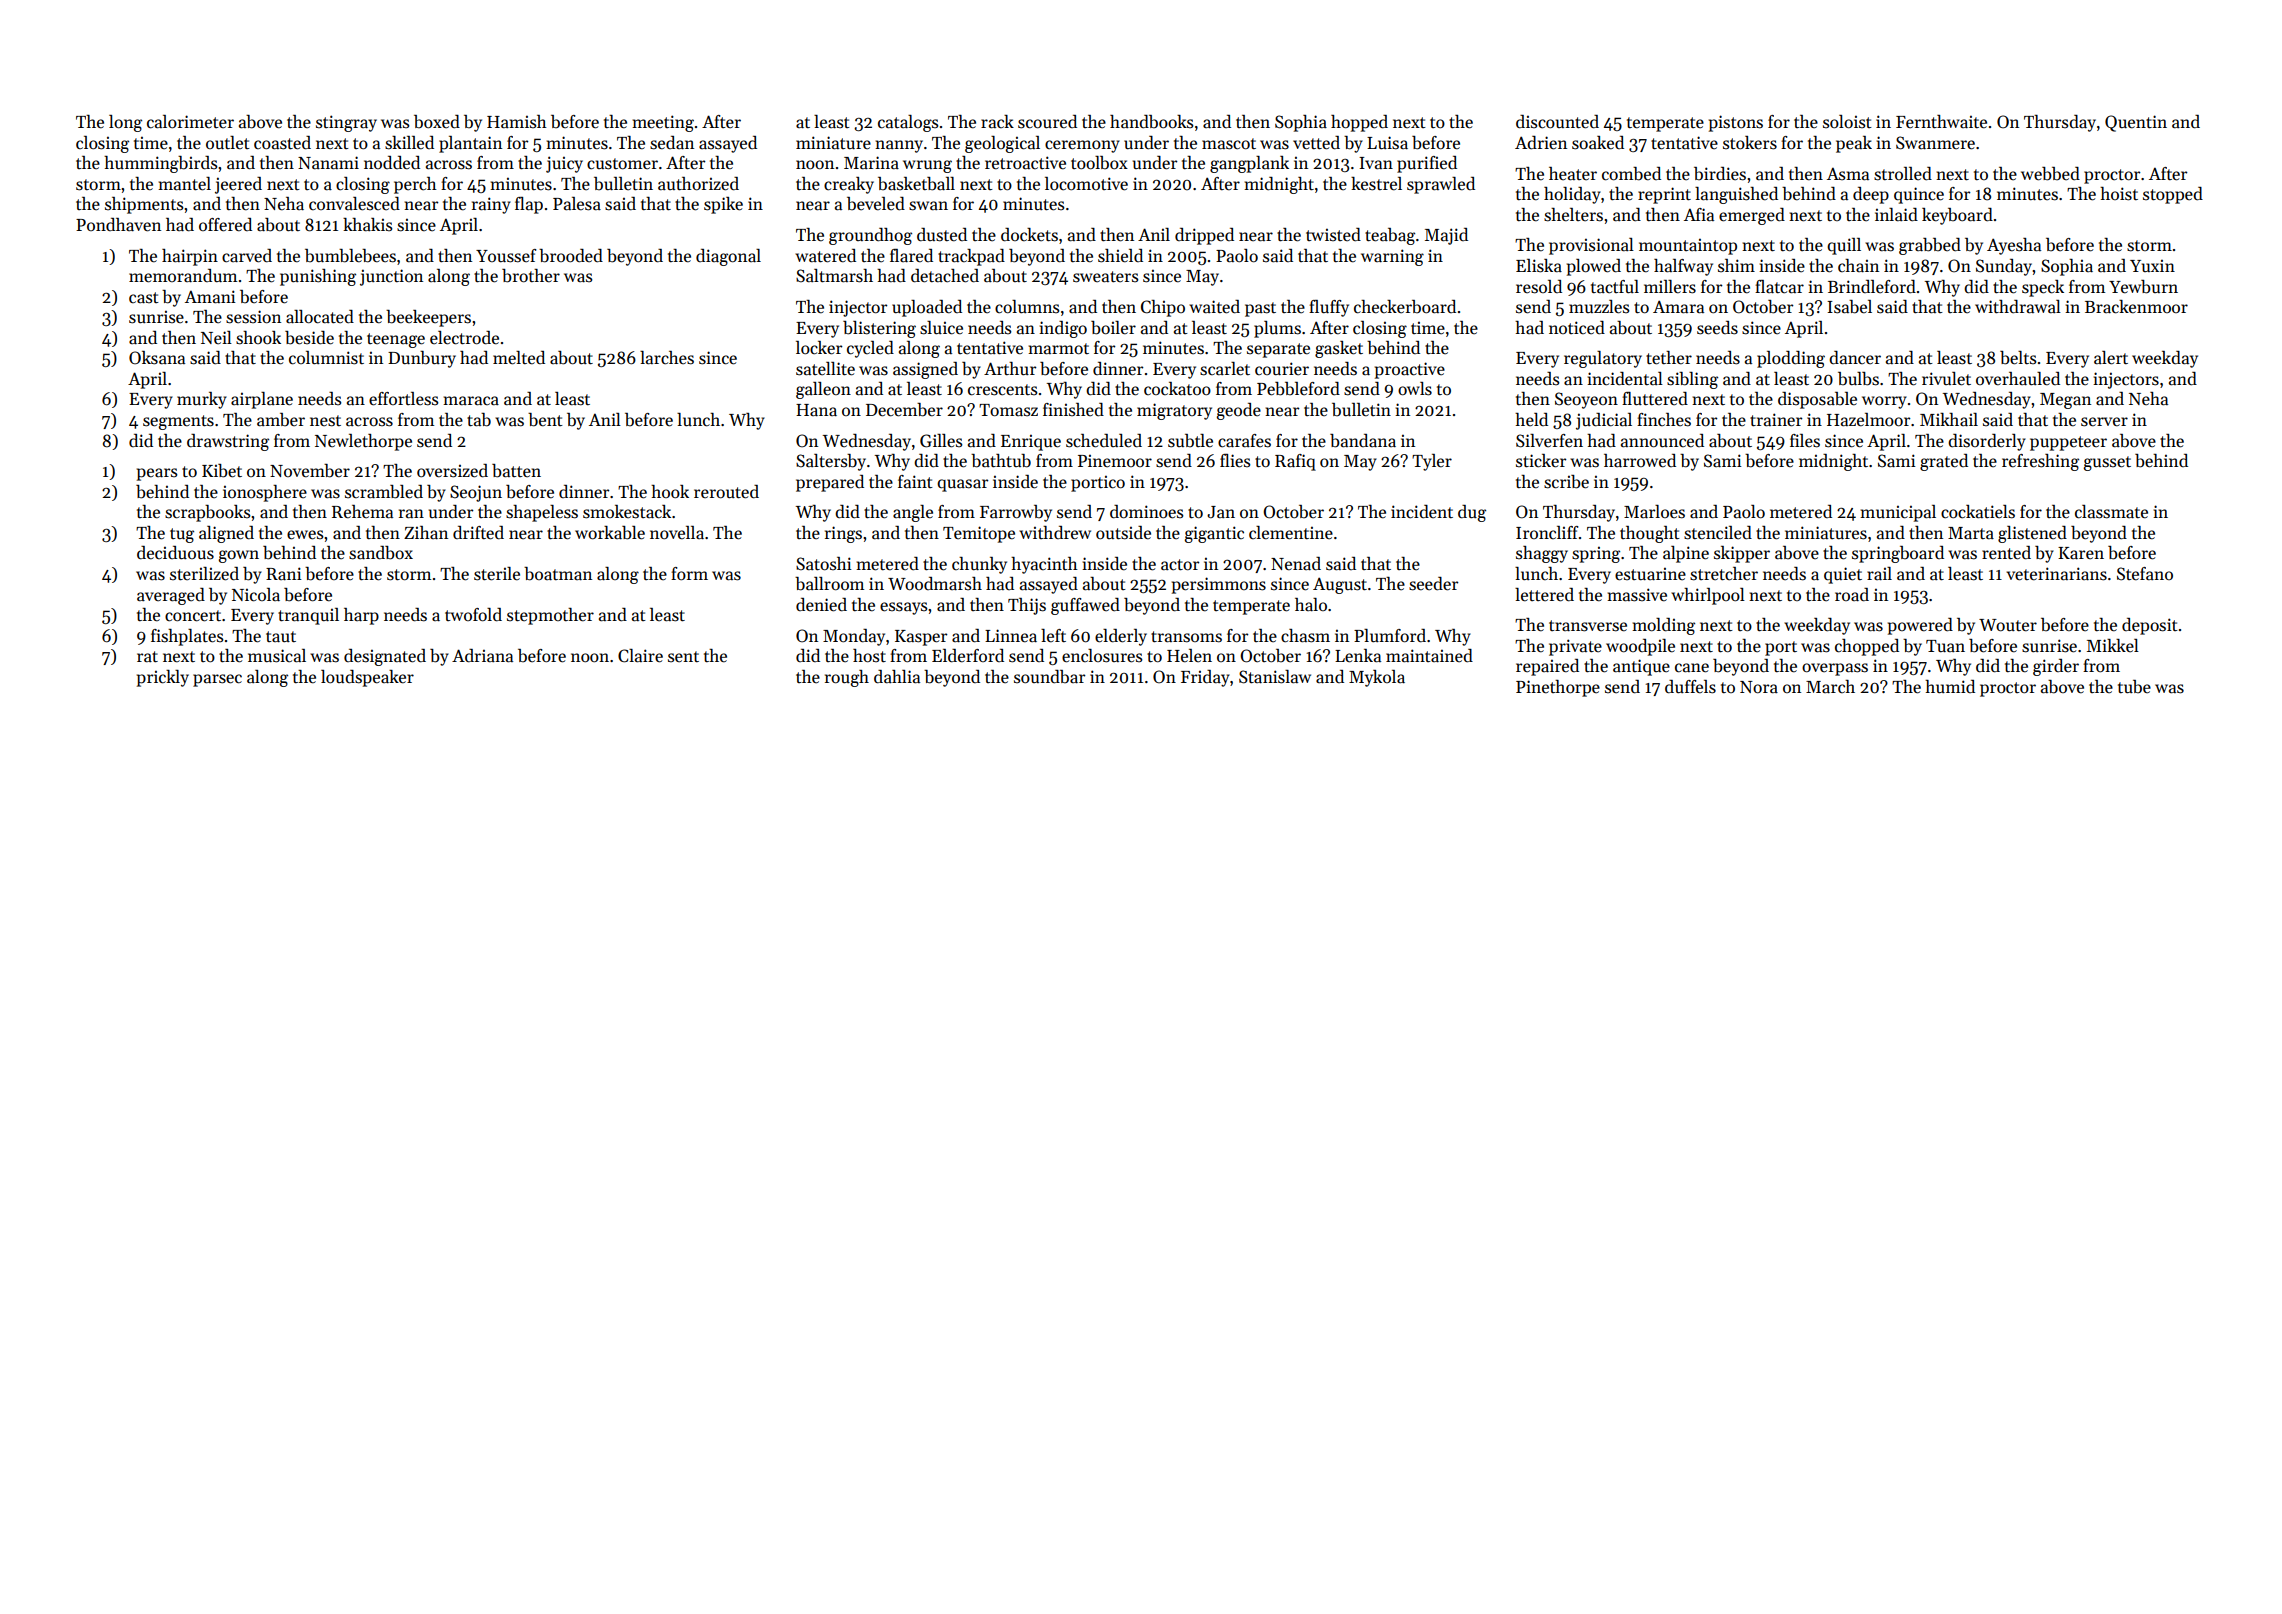  Describe the element at coordinates (239, 556) in the document. I see `gown` at that location.
